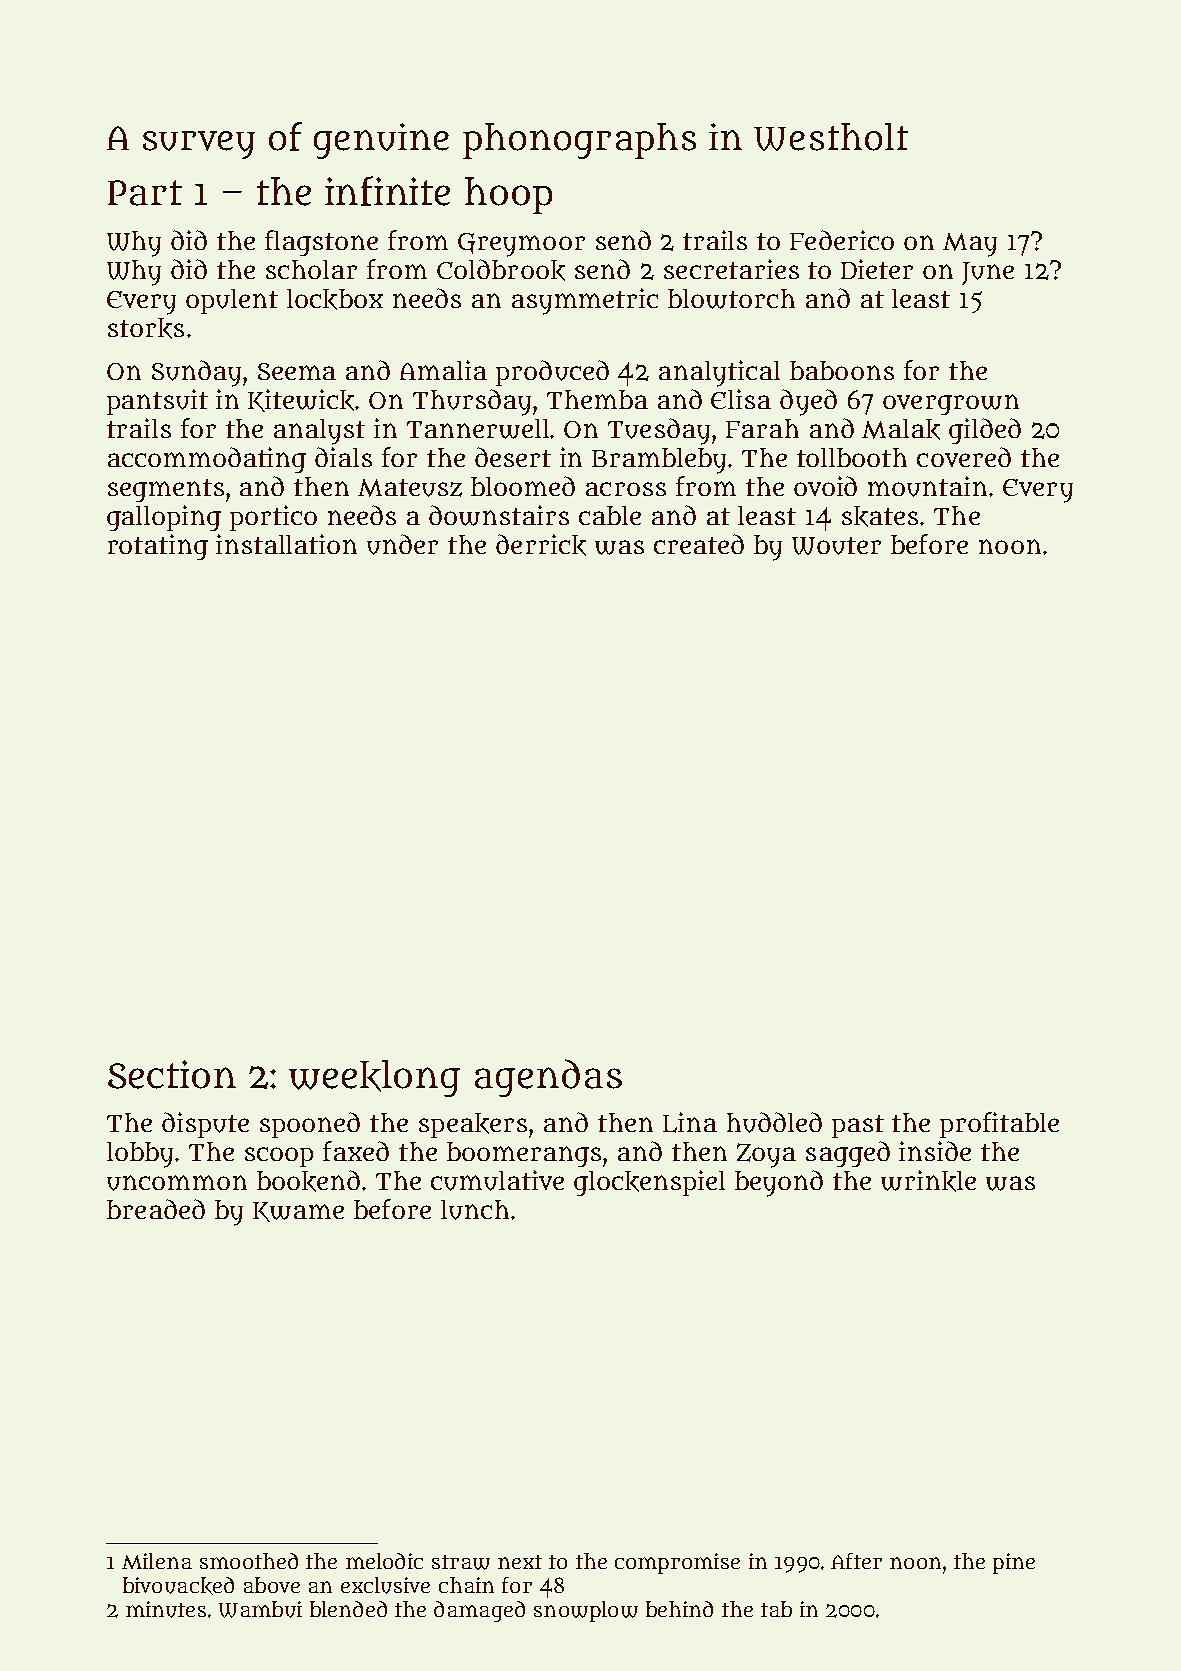 The height and width of the image is (1671, 1181). I want to click on hoop, so click(508, 195).
